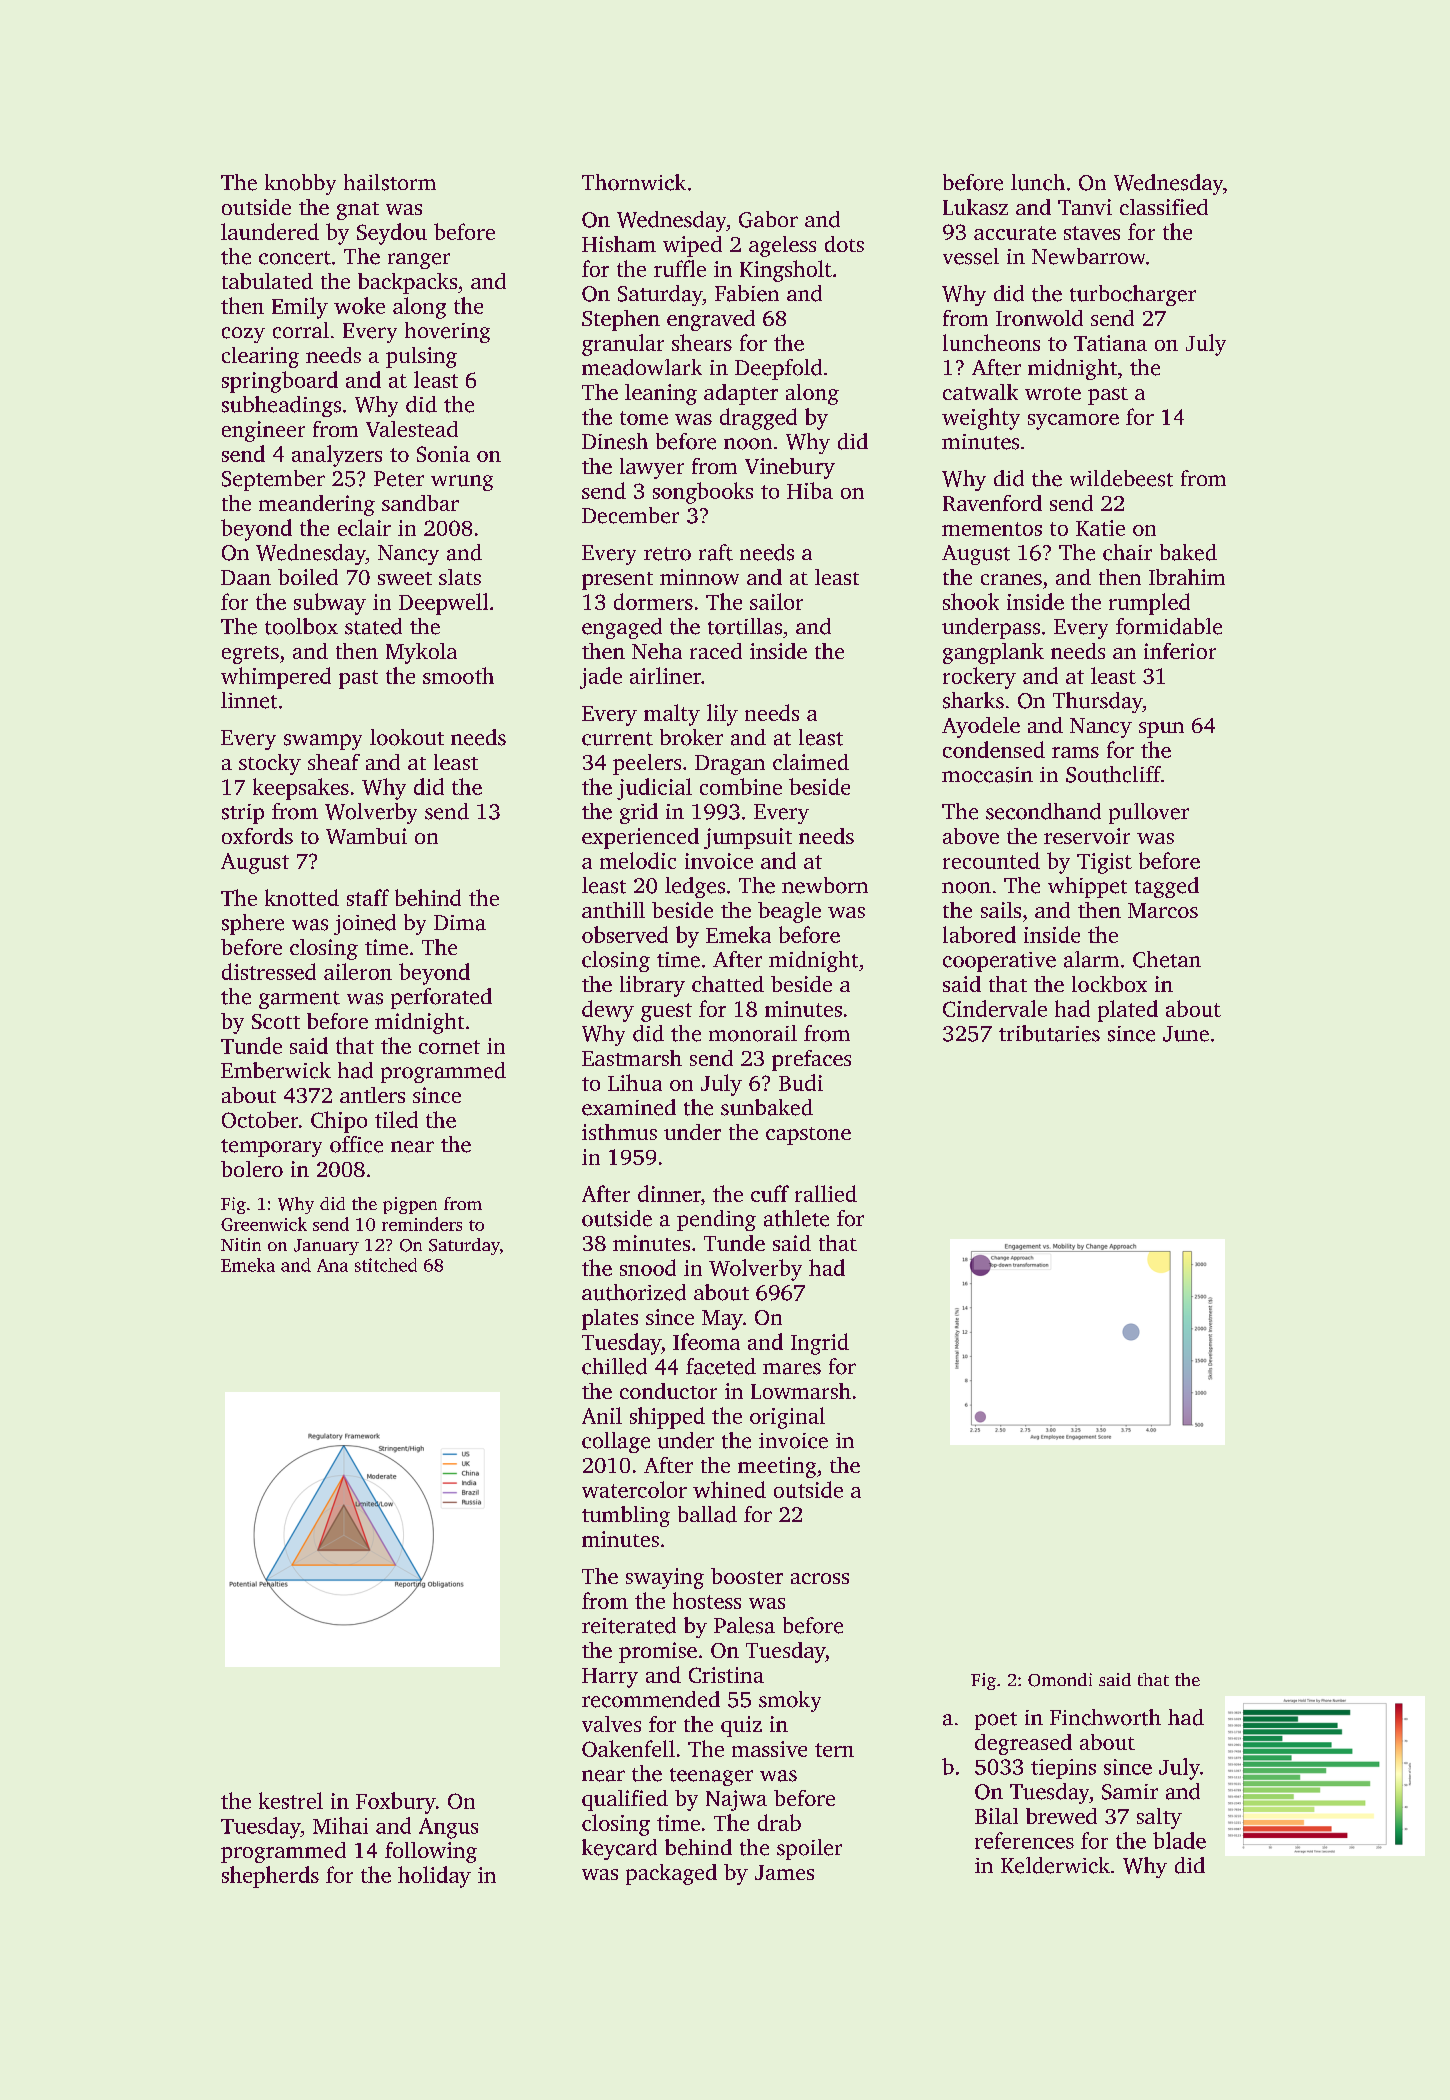 This screenshot has height=2100, width=1450. I want to click on cranes, so click(1011, 579).
